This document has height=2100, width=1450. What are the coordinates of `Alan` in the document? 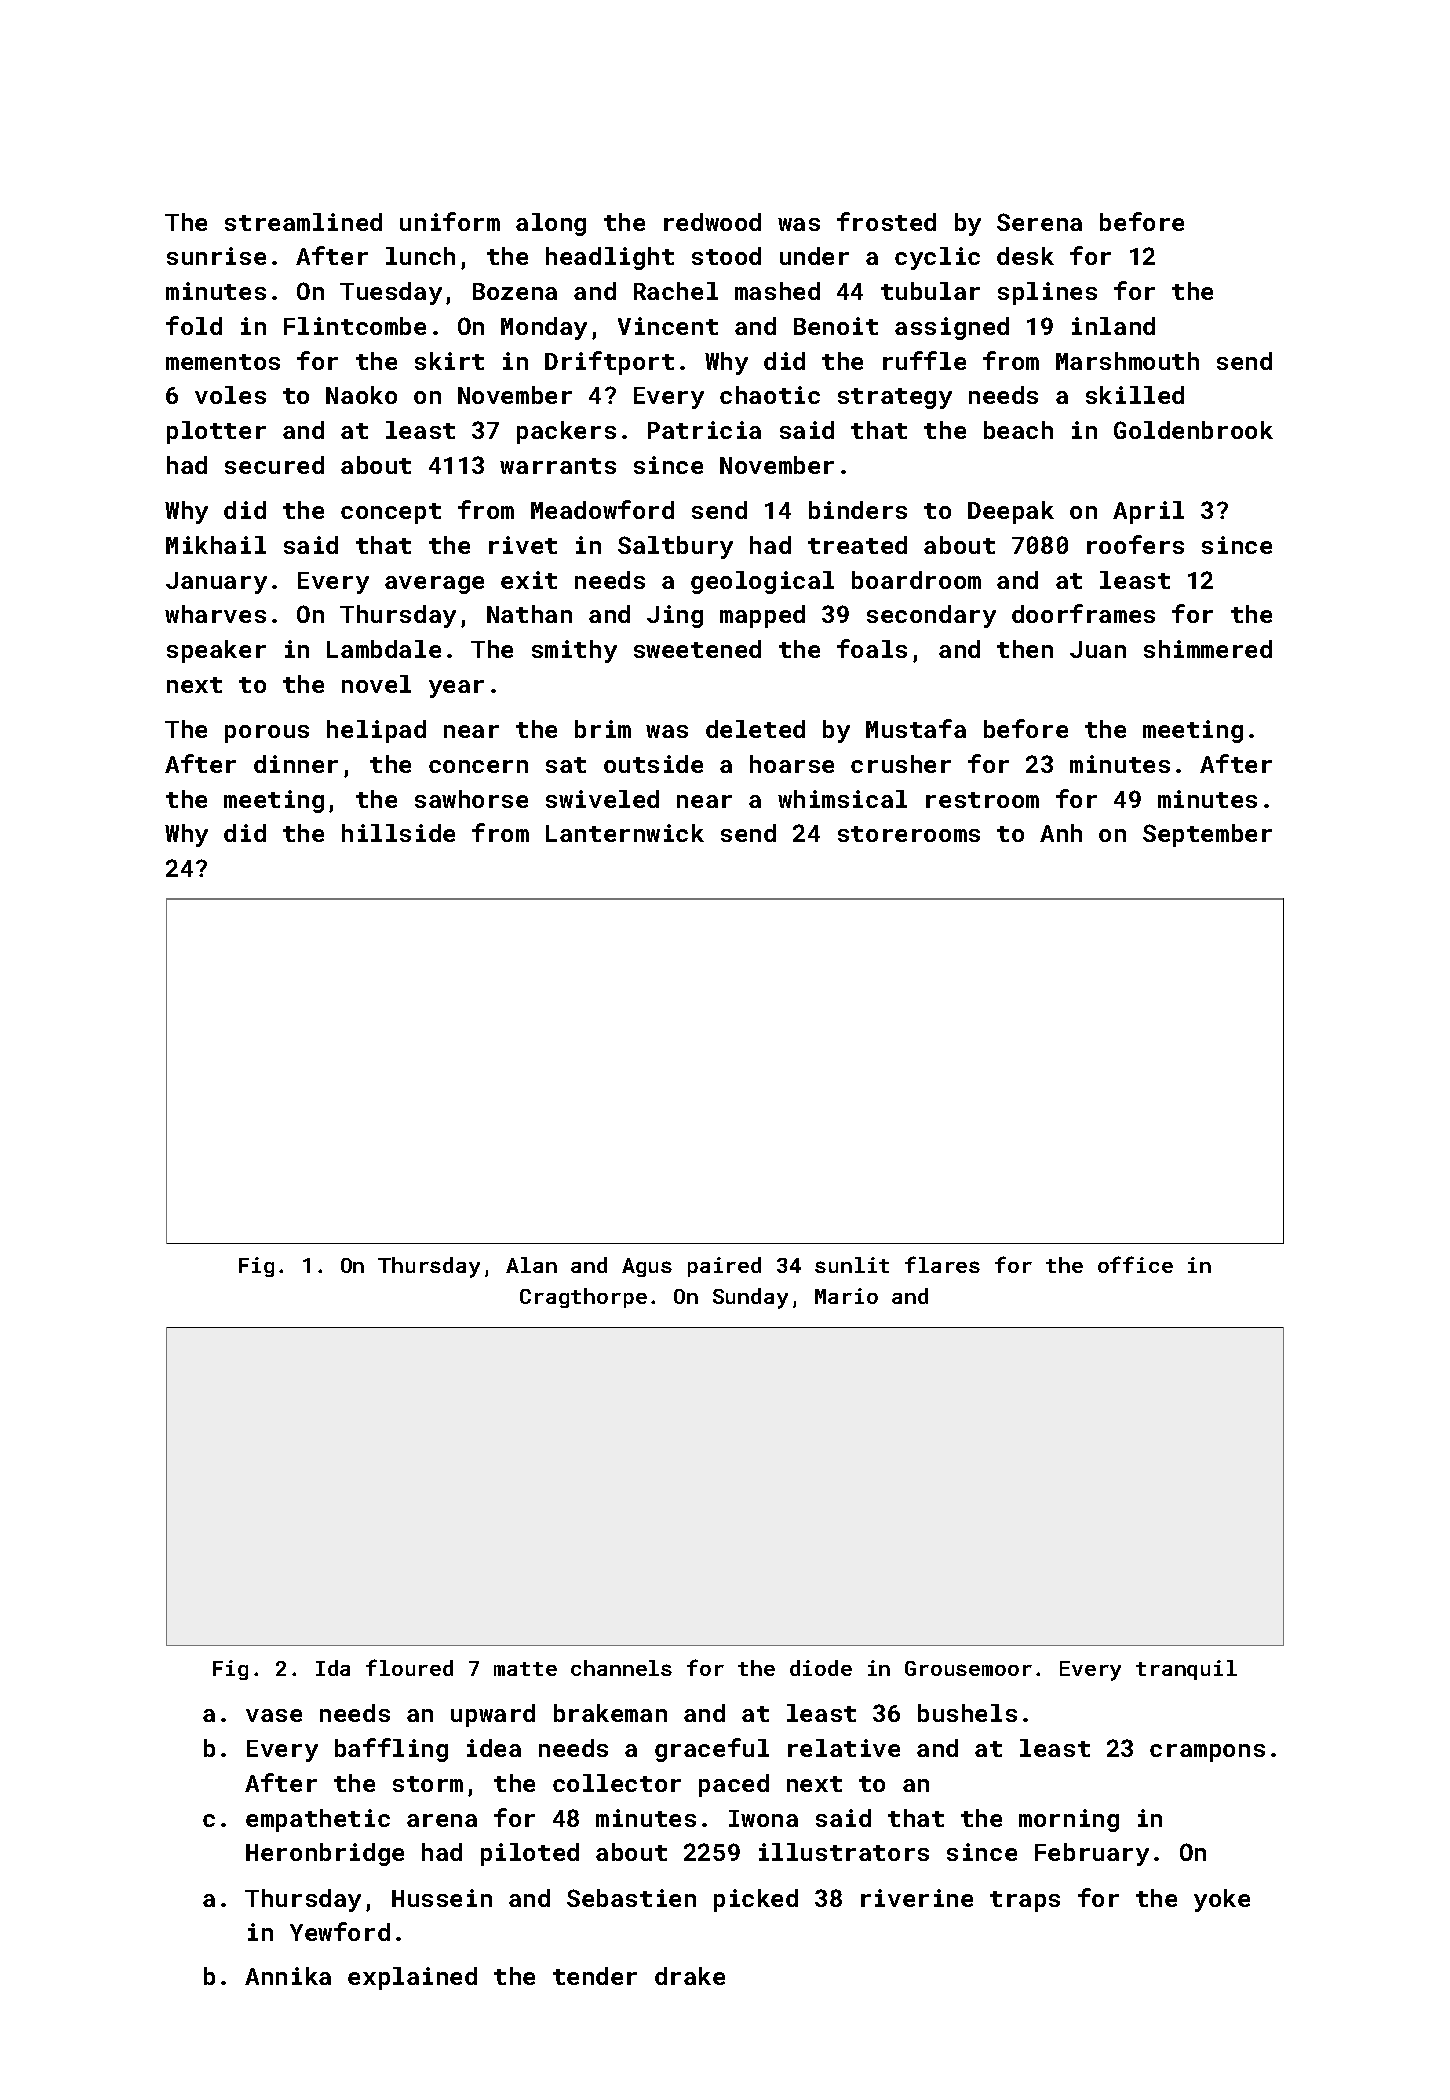 It's located at (531, 1265).
